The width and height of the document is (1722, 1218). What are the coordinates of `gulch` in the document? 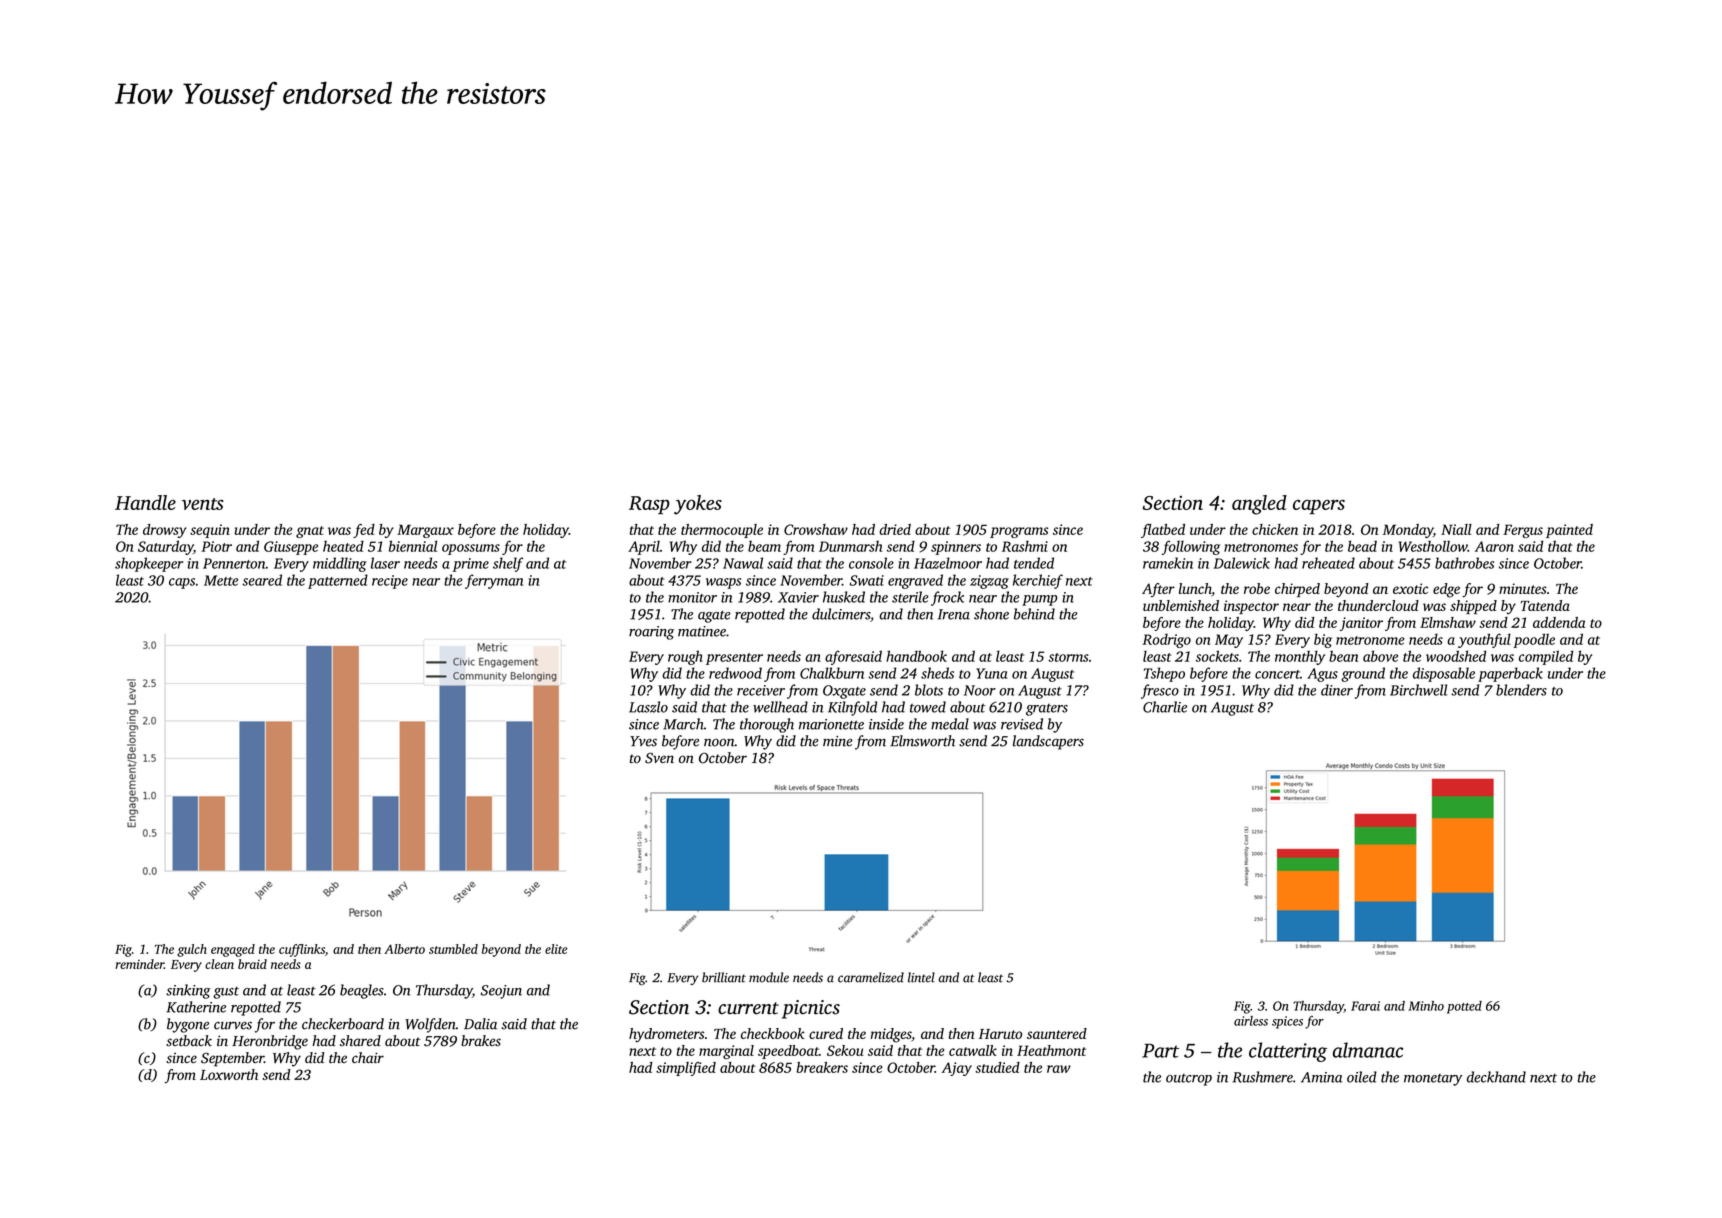 It's located at (192, 950).
